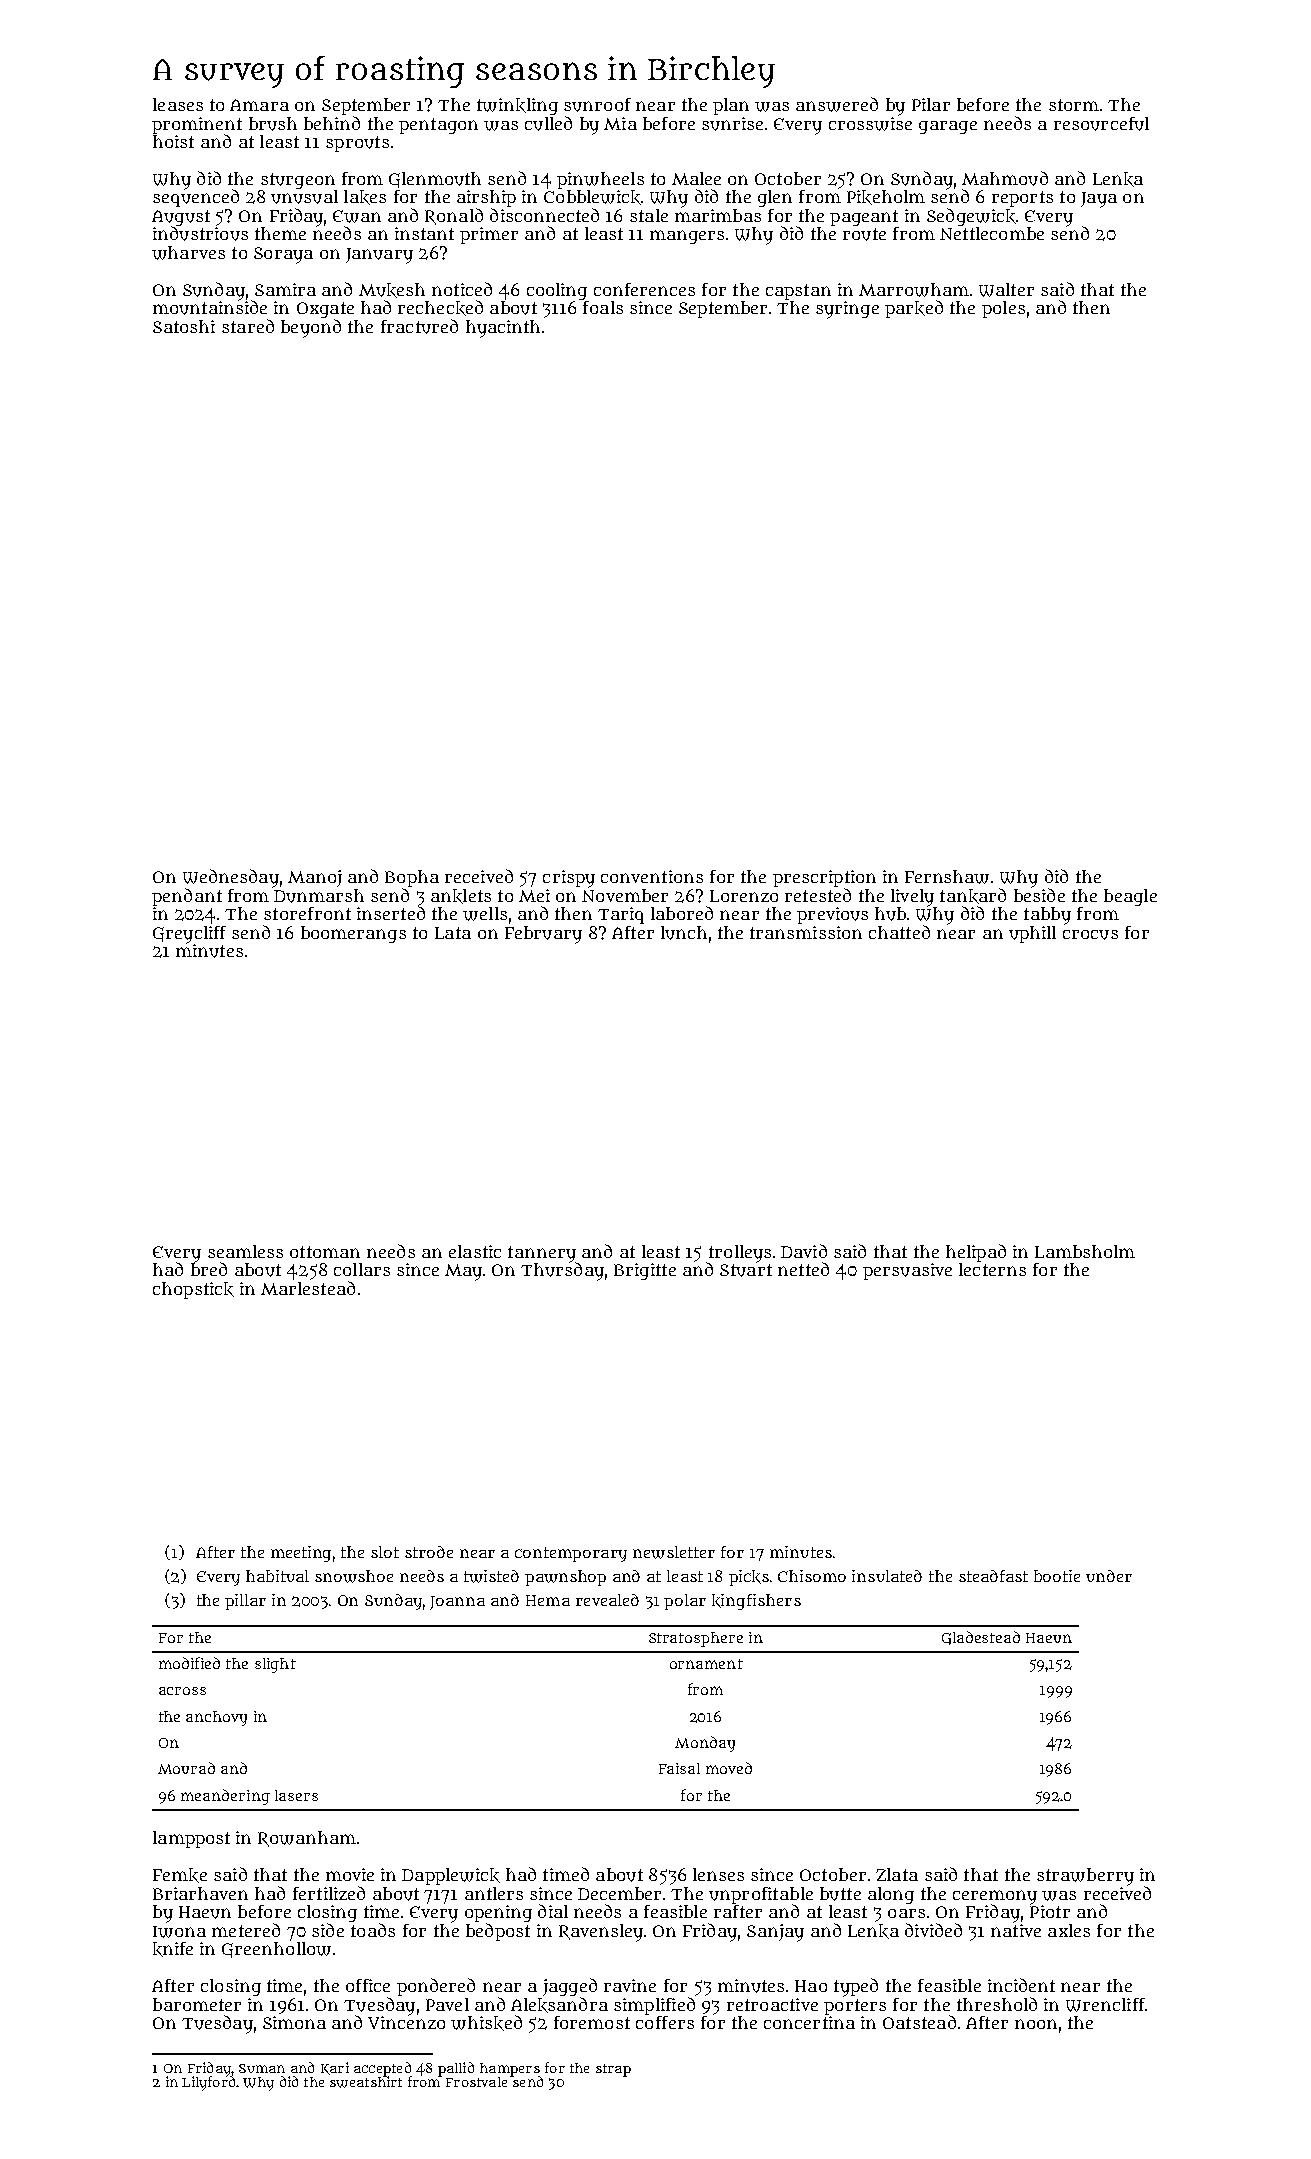 This screenshot has height=2159, width=1311. What do you see at coordinates (749, 1578) in the screenshot?
I see `picks` at bounding box center [749, 1578].
